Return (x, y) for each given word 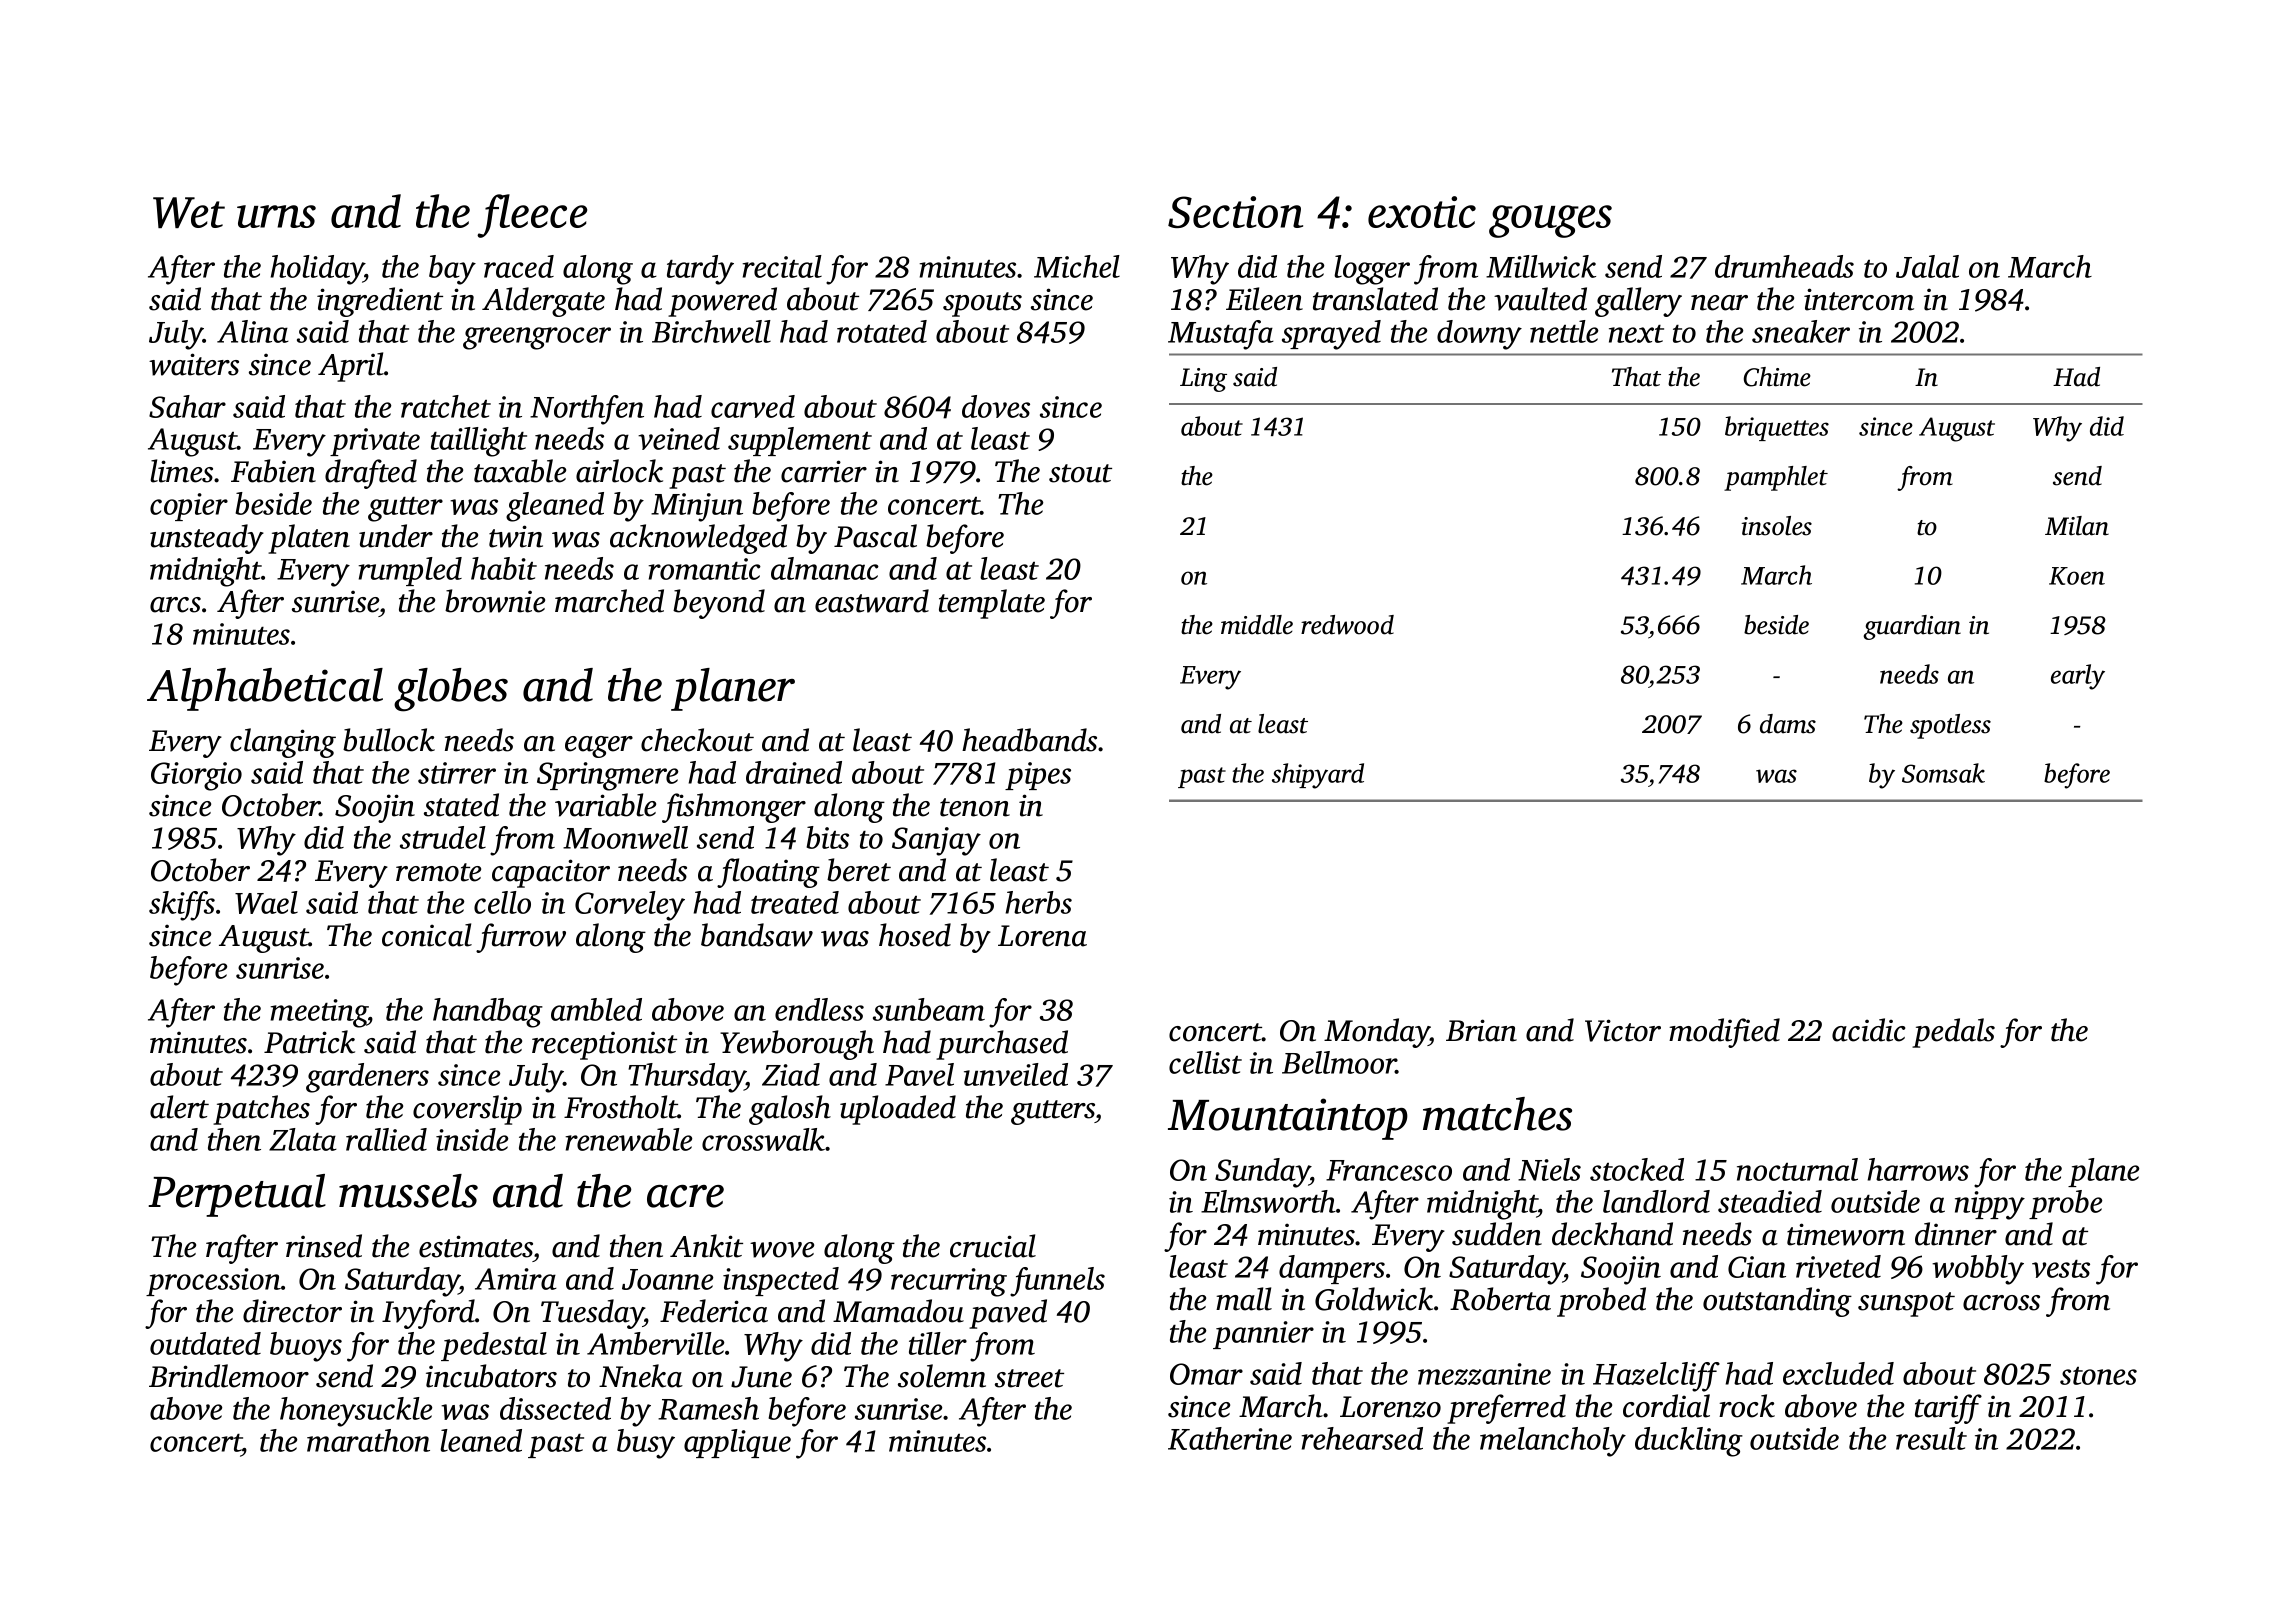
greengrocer (537, 338)
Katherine (1230, 1438)
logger (1372, 270)
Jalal (1927, 266)
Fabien (273, 471)
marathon (368, 1440)
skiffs (182, 906)
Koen (2077, 576)
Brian (1481, 1030)
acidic (1868, 1030)
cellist (1205, 1062)
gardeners (367, 1078)
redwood (1347, 625)
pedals (1953, 1033)
